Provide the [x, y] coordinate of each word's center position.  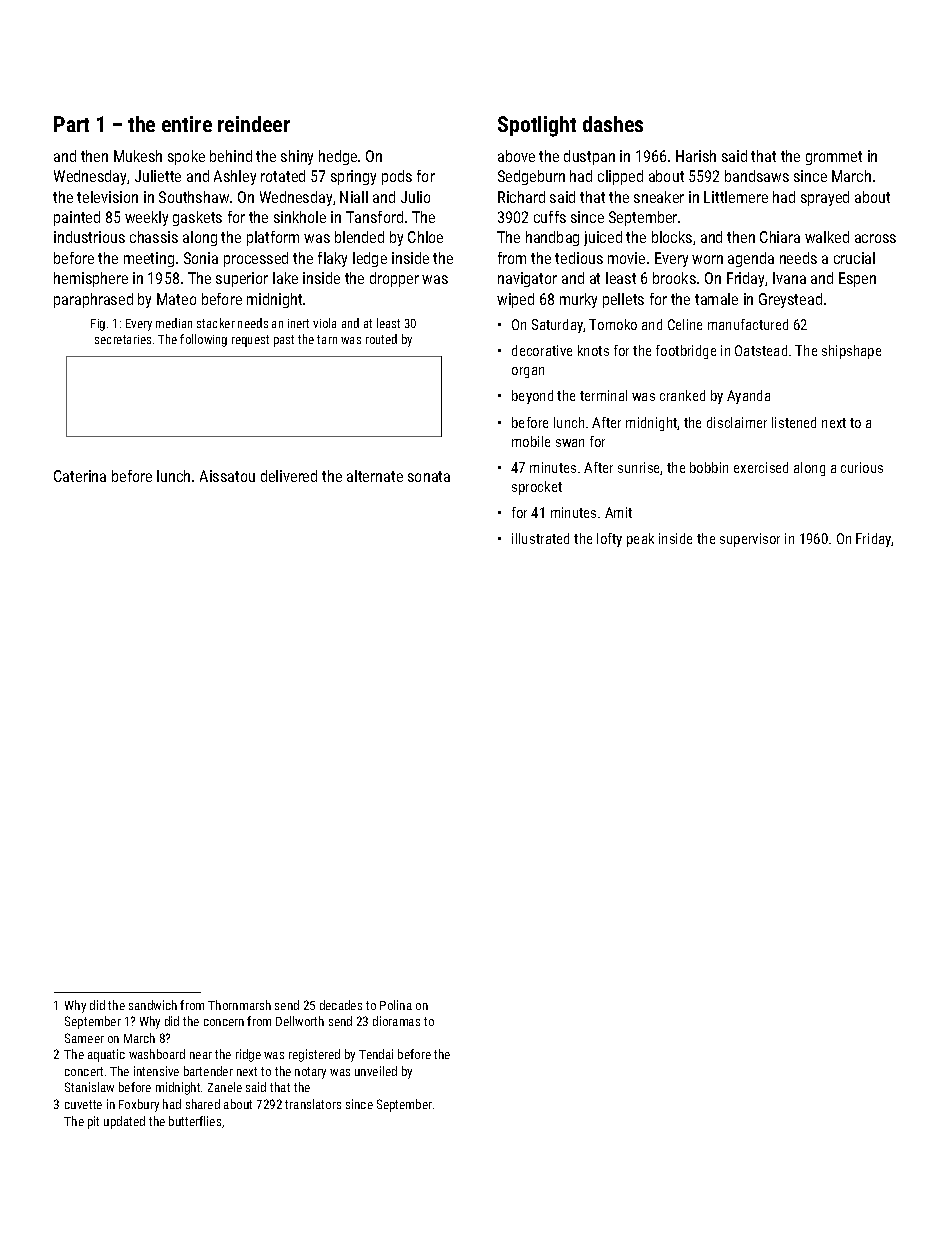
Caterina [80, 476]
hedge [338, 157]
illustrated [540, 538]
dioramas [396, 1021]
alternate [375, 476]
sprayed [825, 198]
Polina [396, 1005]
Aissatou [227, 476]
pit [93, 1122]
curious [862, 467]
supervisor [750, 540]
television [107, 197]
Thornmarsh [239, 1005]
